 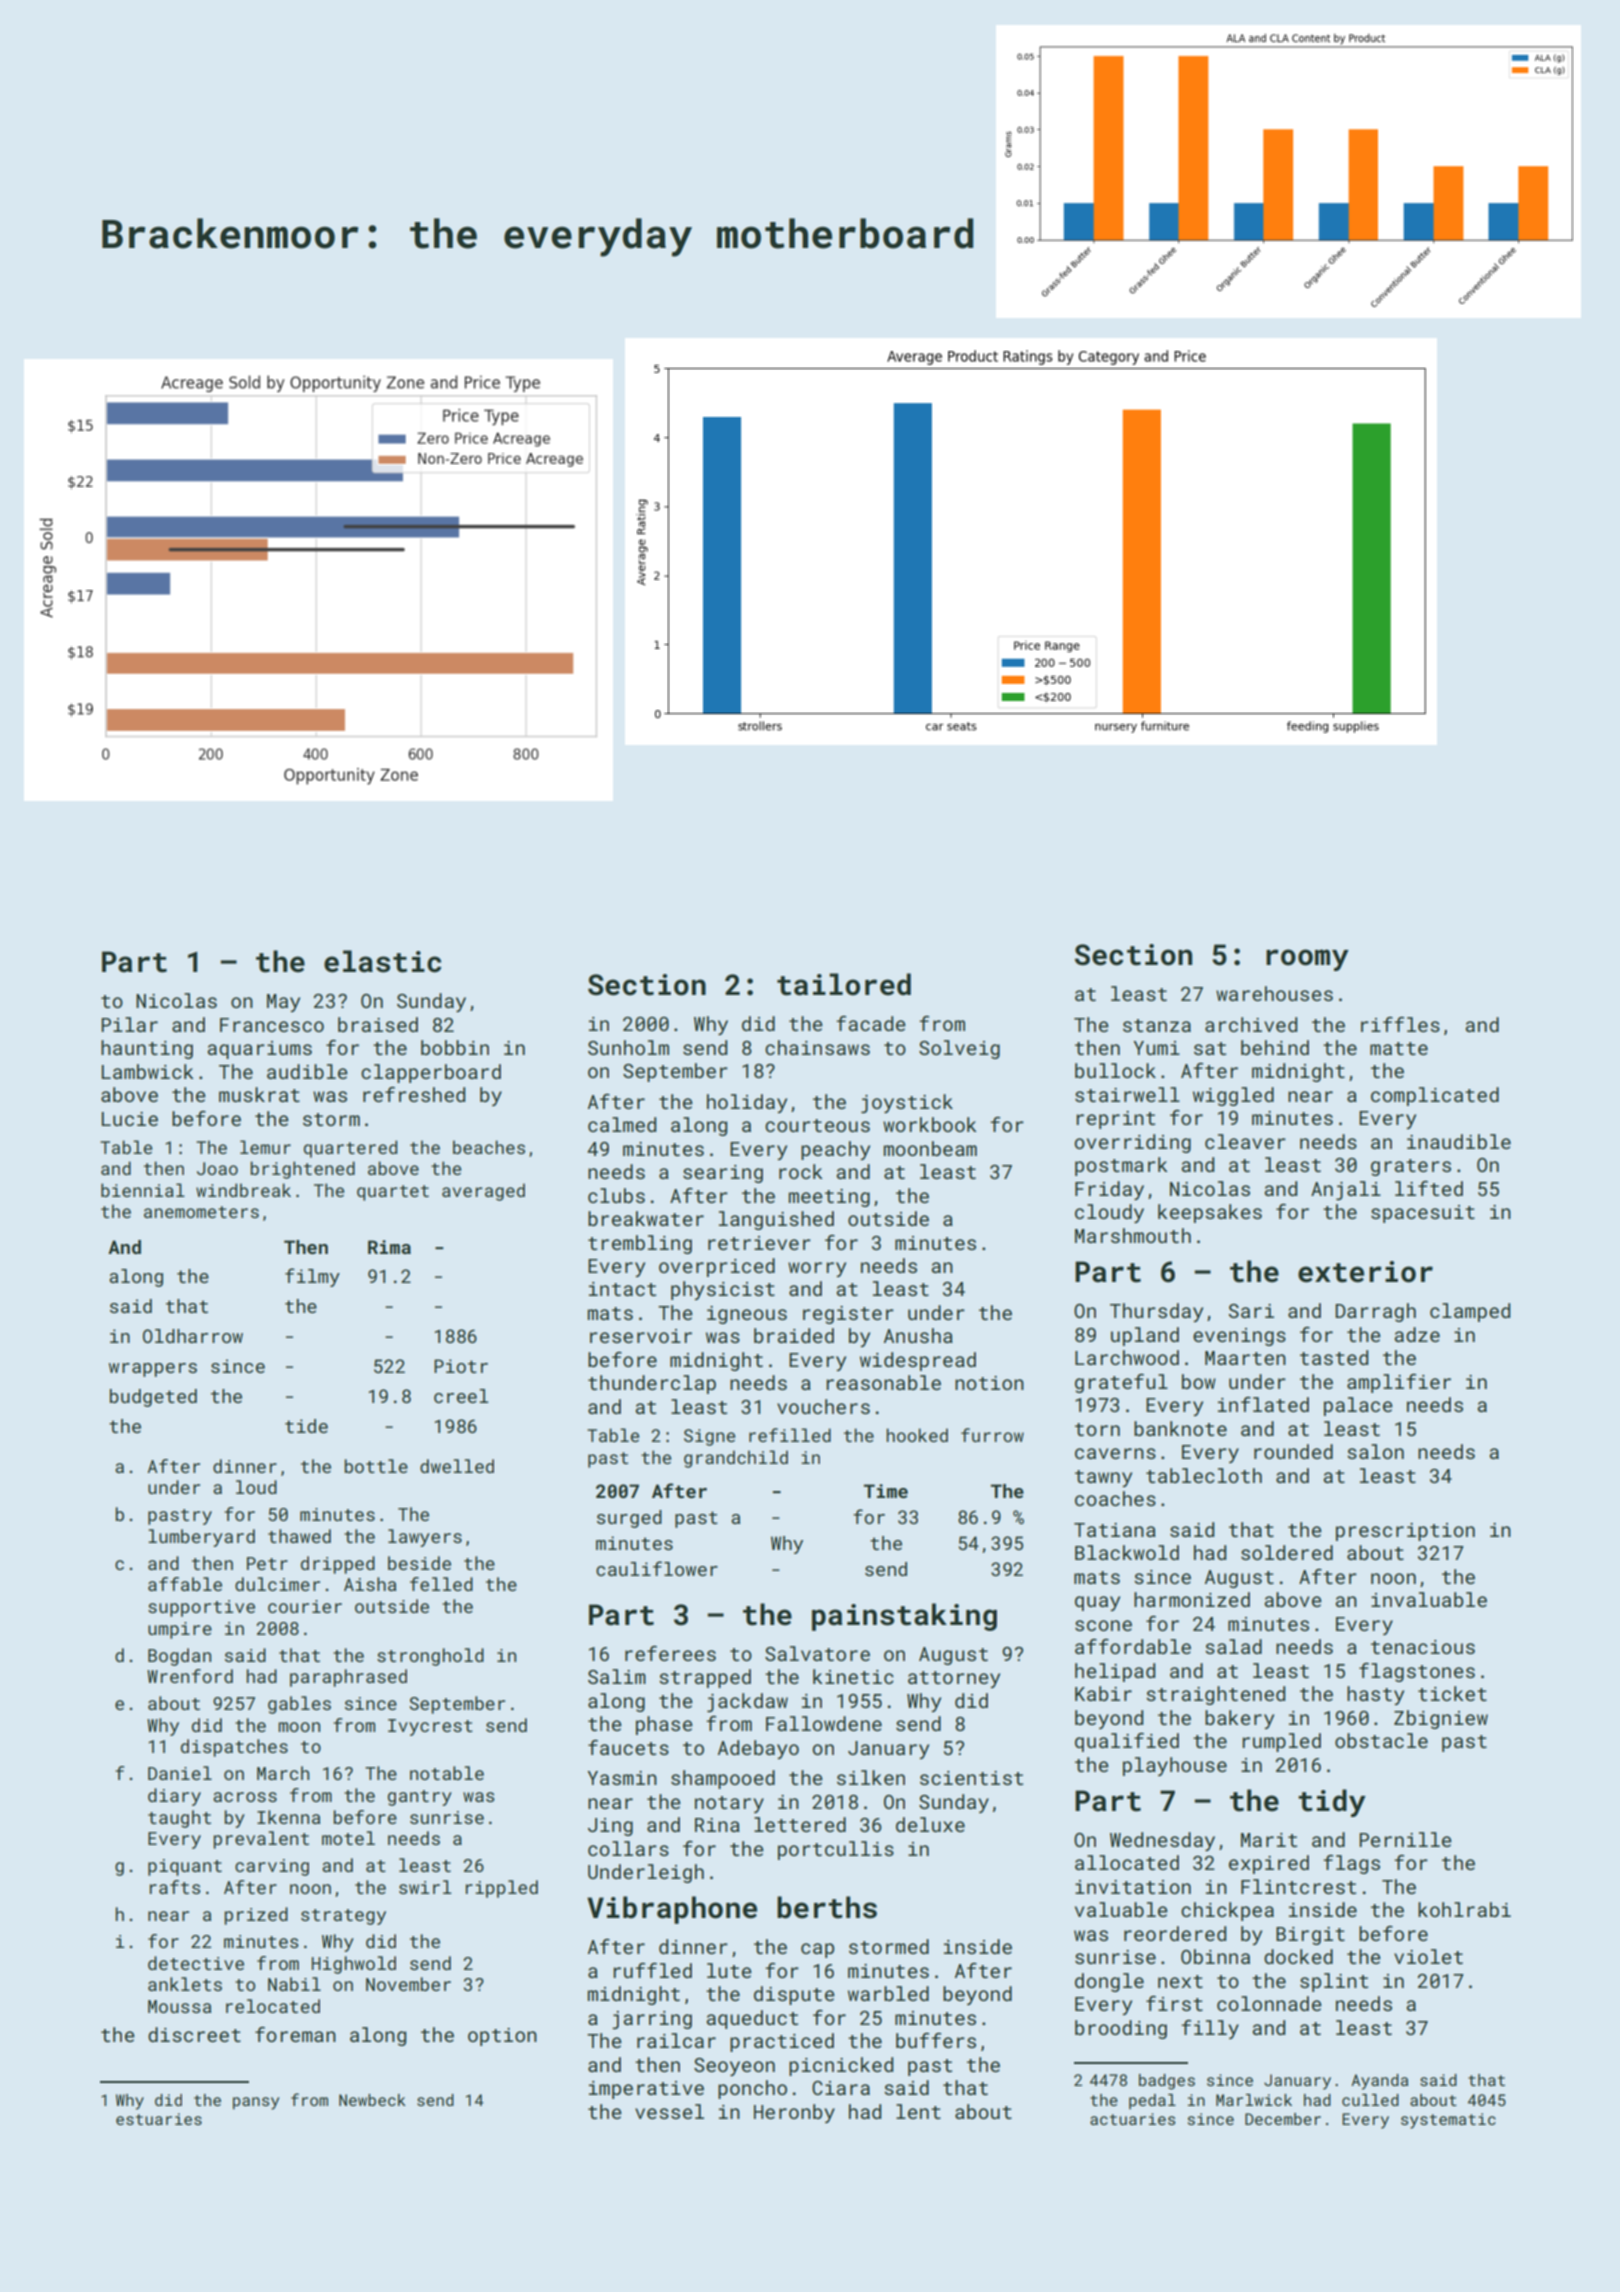 What do you see at coordinates (382, 961) in the document?
I see `elastic` at bounding box center [382, 961].
